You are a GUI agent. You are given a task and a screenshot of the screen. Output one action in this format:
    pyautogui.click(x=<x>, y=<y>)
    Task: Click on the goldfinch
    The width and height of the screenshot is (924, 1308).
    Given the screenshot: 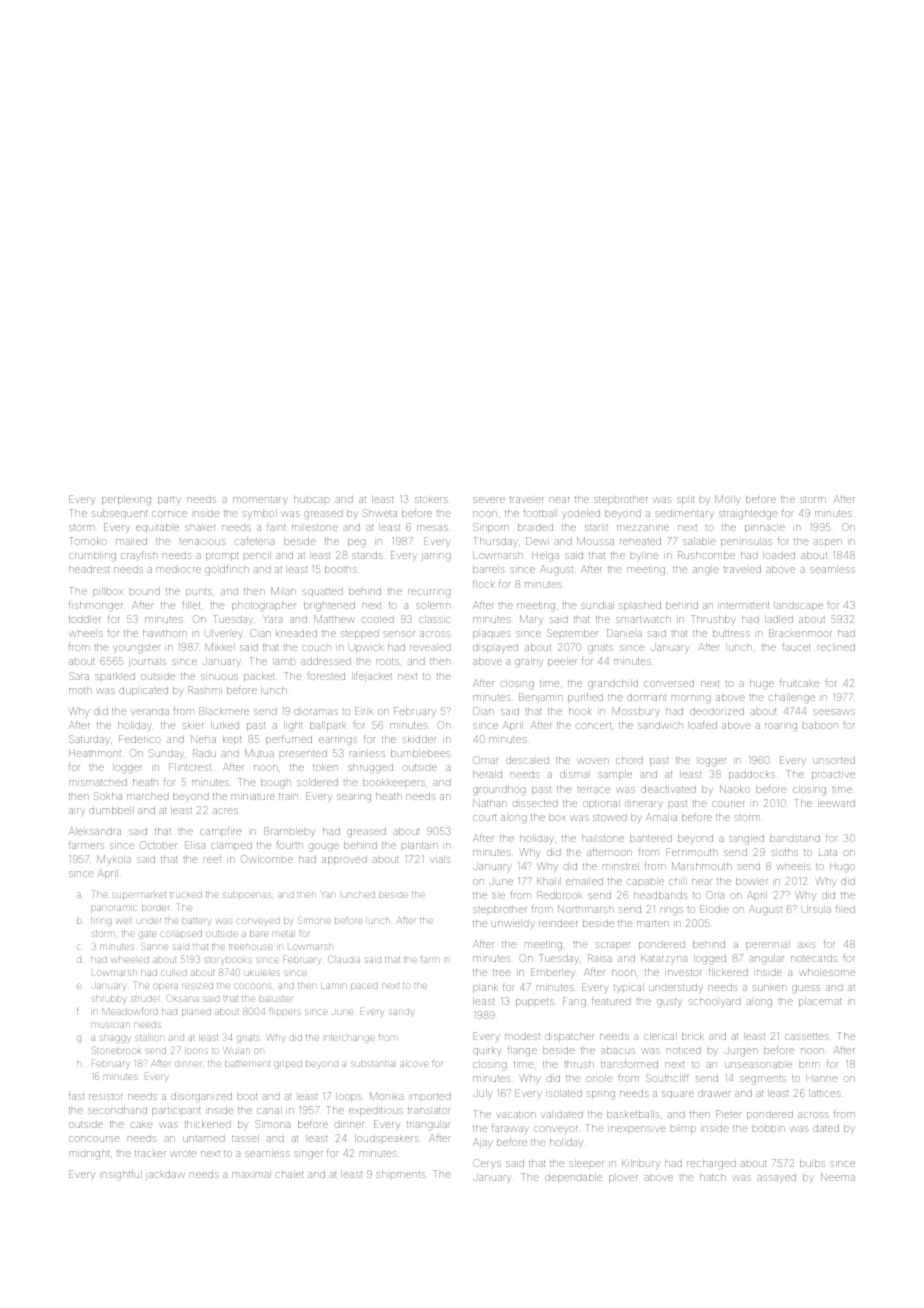 What is the action you would take?
    pyautogui.click(x=227, y=570)
